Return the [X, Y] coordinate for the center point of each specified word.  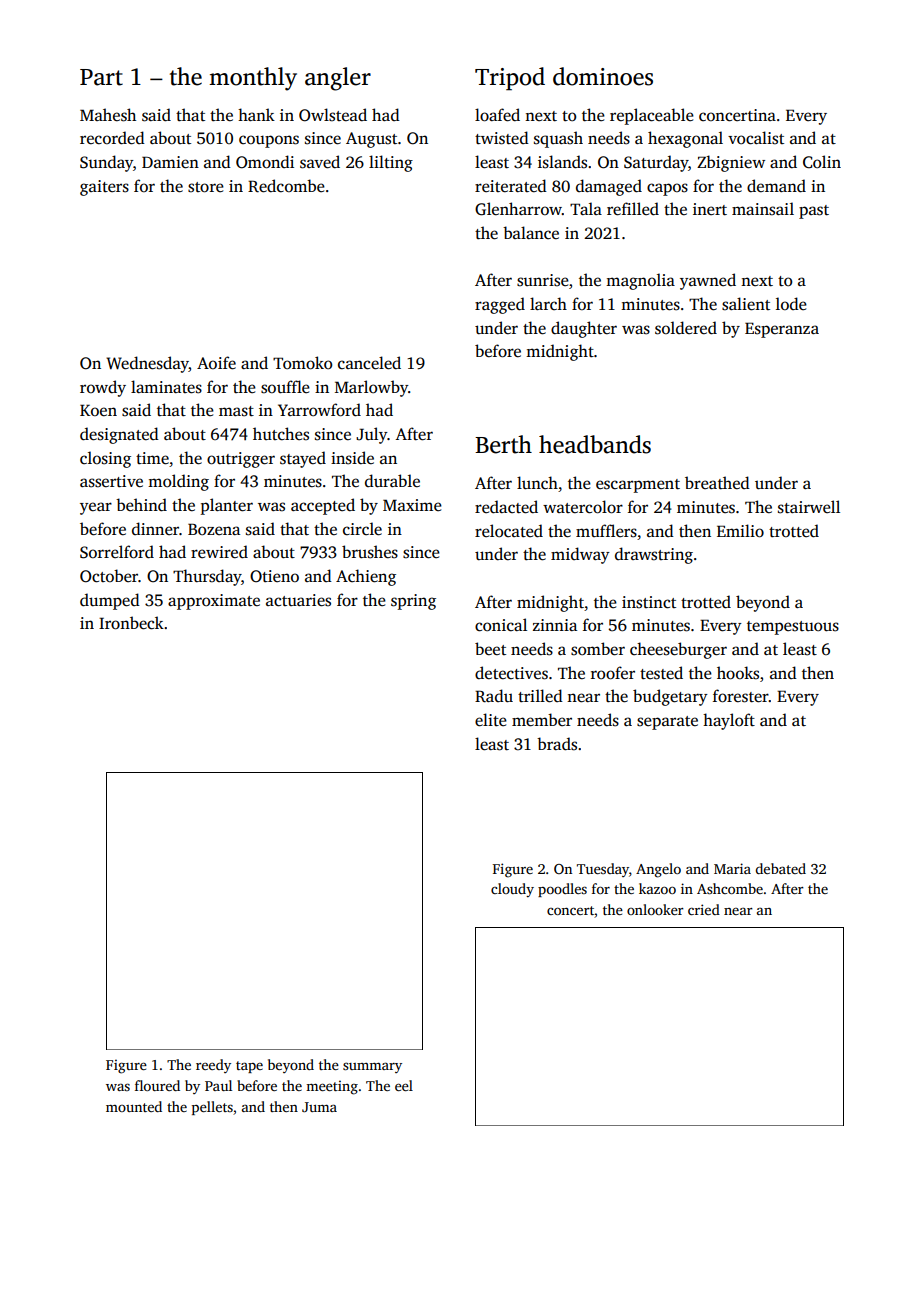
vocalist [756, 138]
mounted [134, 1106]
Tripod [510, 79]
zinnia [555, 625]
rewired [219, 552]
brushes [370, 552]
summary [372, 1067]
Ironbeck [131, 623]
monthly [253, 79]
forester [741, 696]
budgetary [670, 697]
